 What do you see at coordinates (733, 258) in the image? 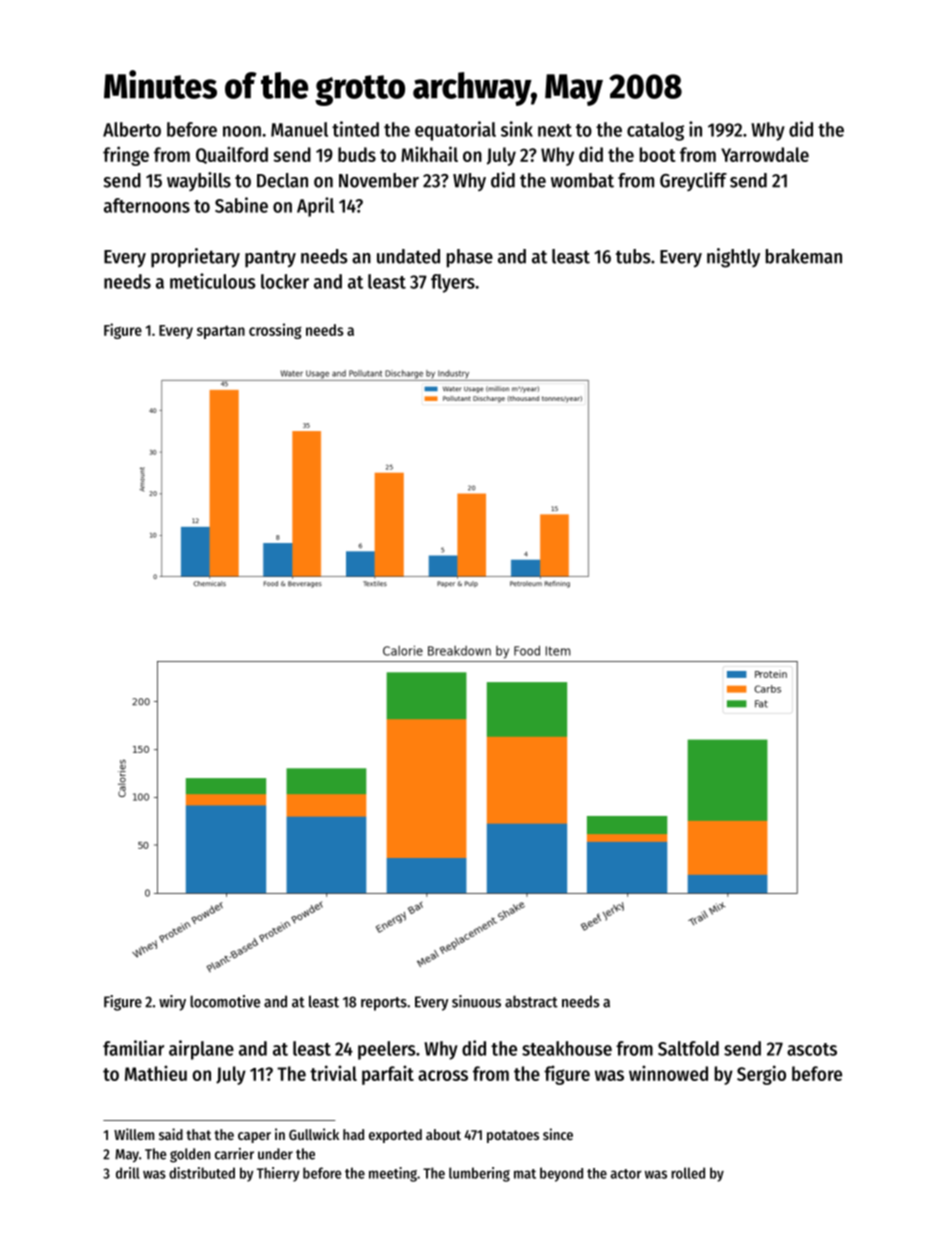
I see `nightly` at bounding box center [733, 258].
